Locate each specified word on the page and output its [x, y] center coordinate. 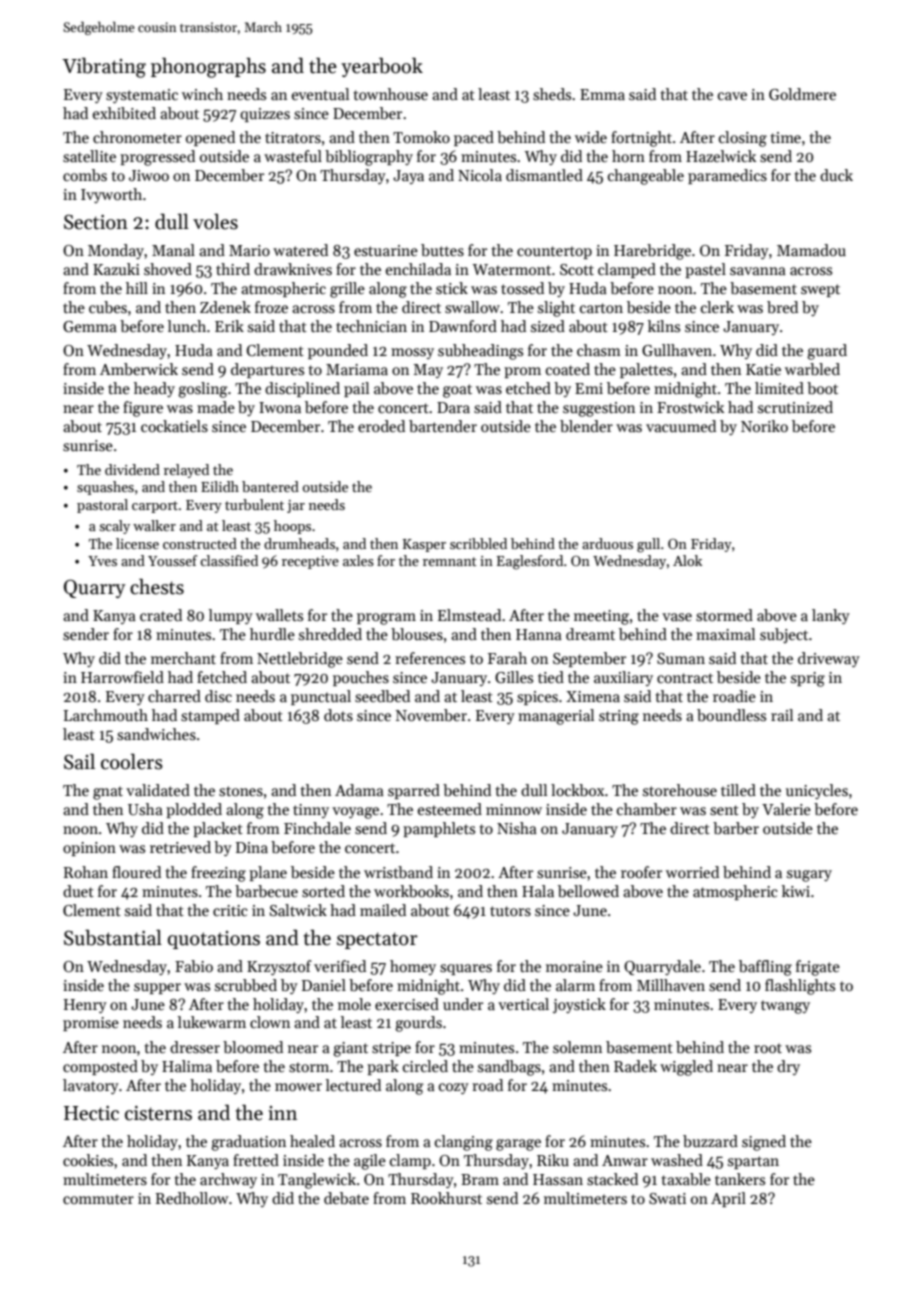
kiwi [796, 891]
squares [466, 969]
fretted [256, 1160]
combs [85, 175]
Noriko [764, 426]
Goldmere [802, 94]
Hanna [539, 634]
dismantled [544, 175]
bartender [443, 426]
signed [764, 1143]
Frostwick [690, 407]
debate [346, 1198]
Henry [85, 1006]
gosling [203, 390]
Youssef [172, 560]
